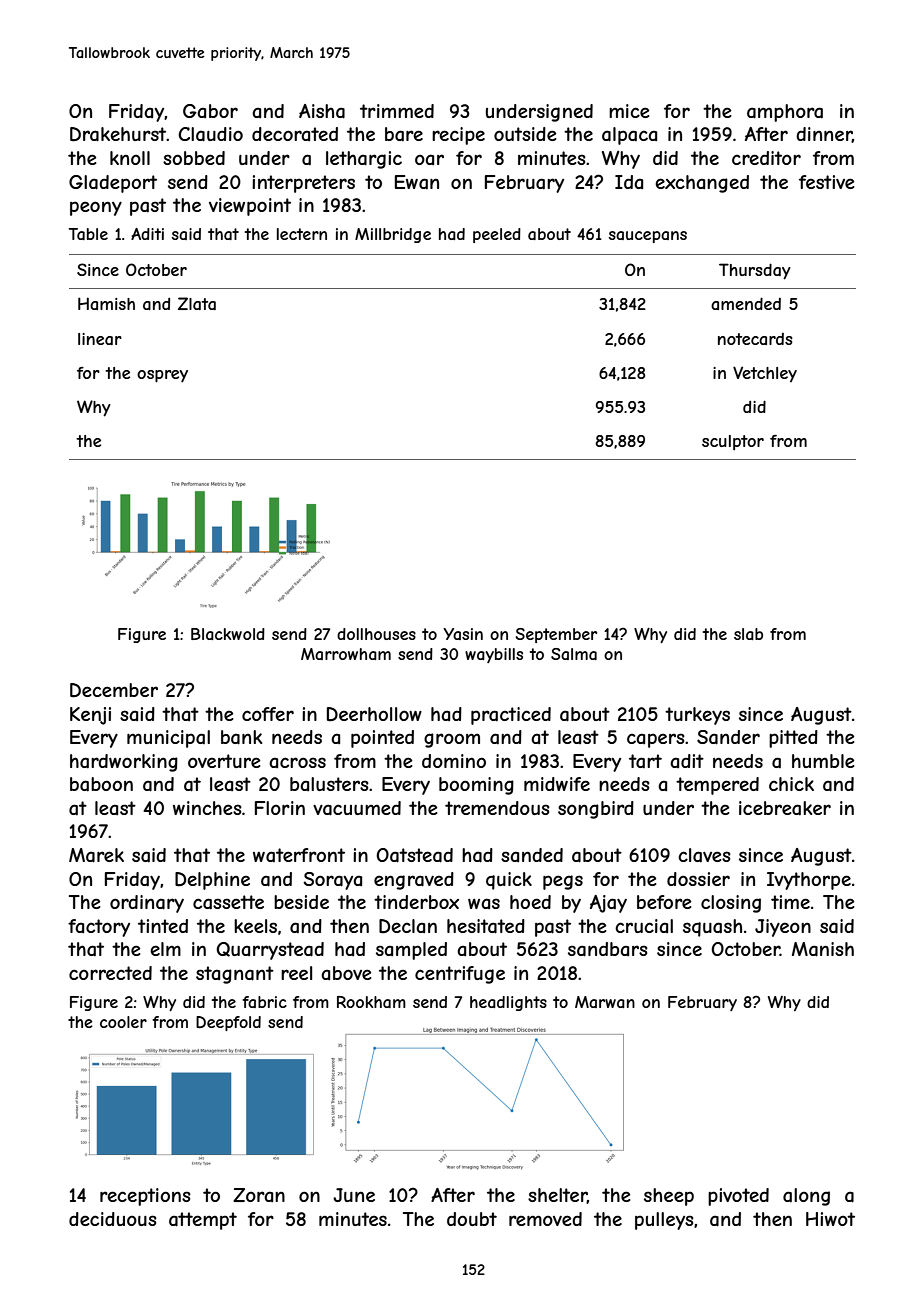 This screenshot has height=1314, width=924. Describe the element at coordinates (404, 134) in the screenshot. I see `bare` at that location.
